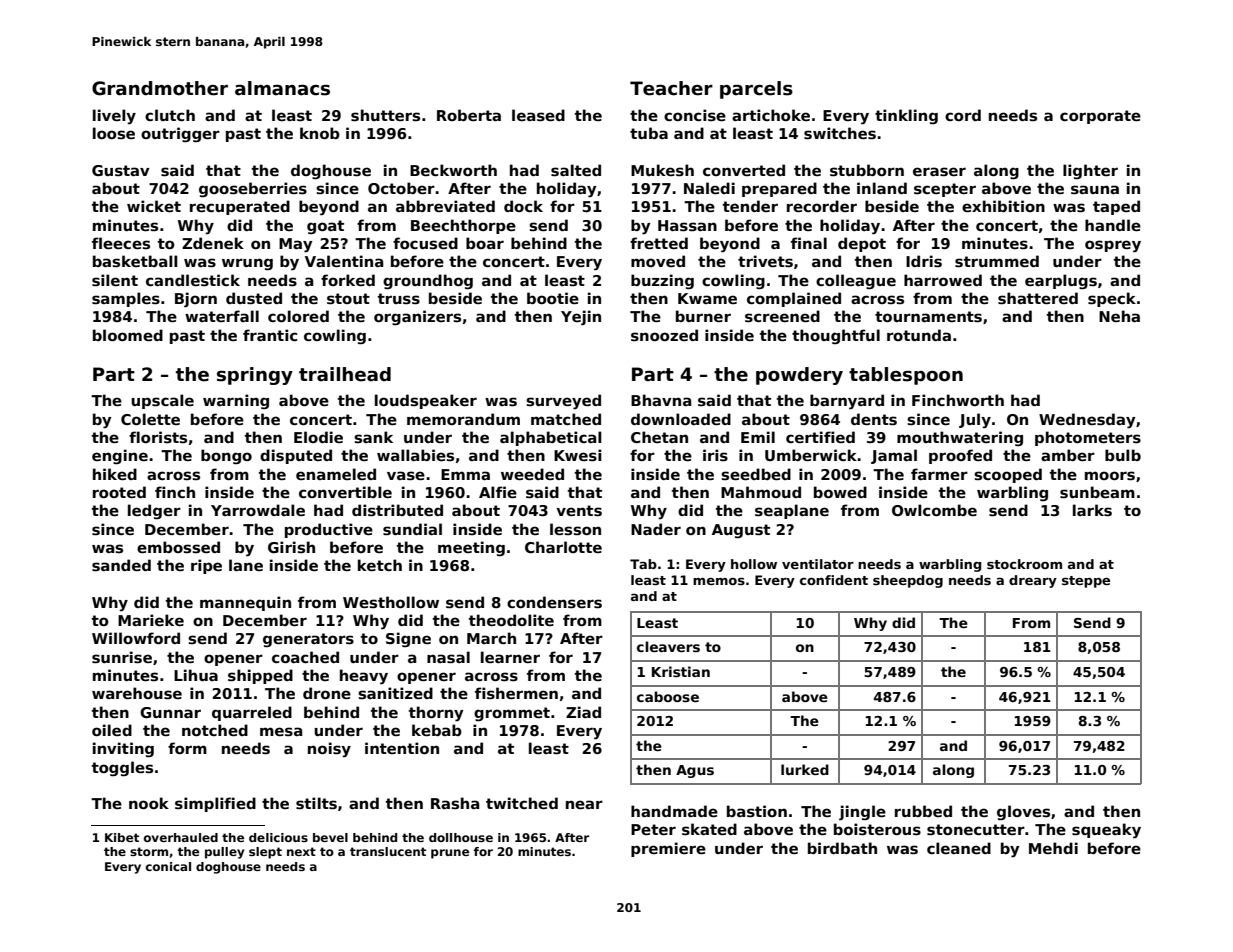 The width and height of the image is (1233, 952). What do you see at coordinates (1023, 812) in the image?
I see `gloves` at bounding box center [1023, 812].
